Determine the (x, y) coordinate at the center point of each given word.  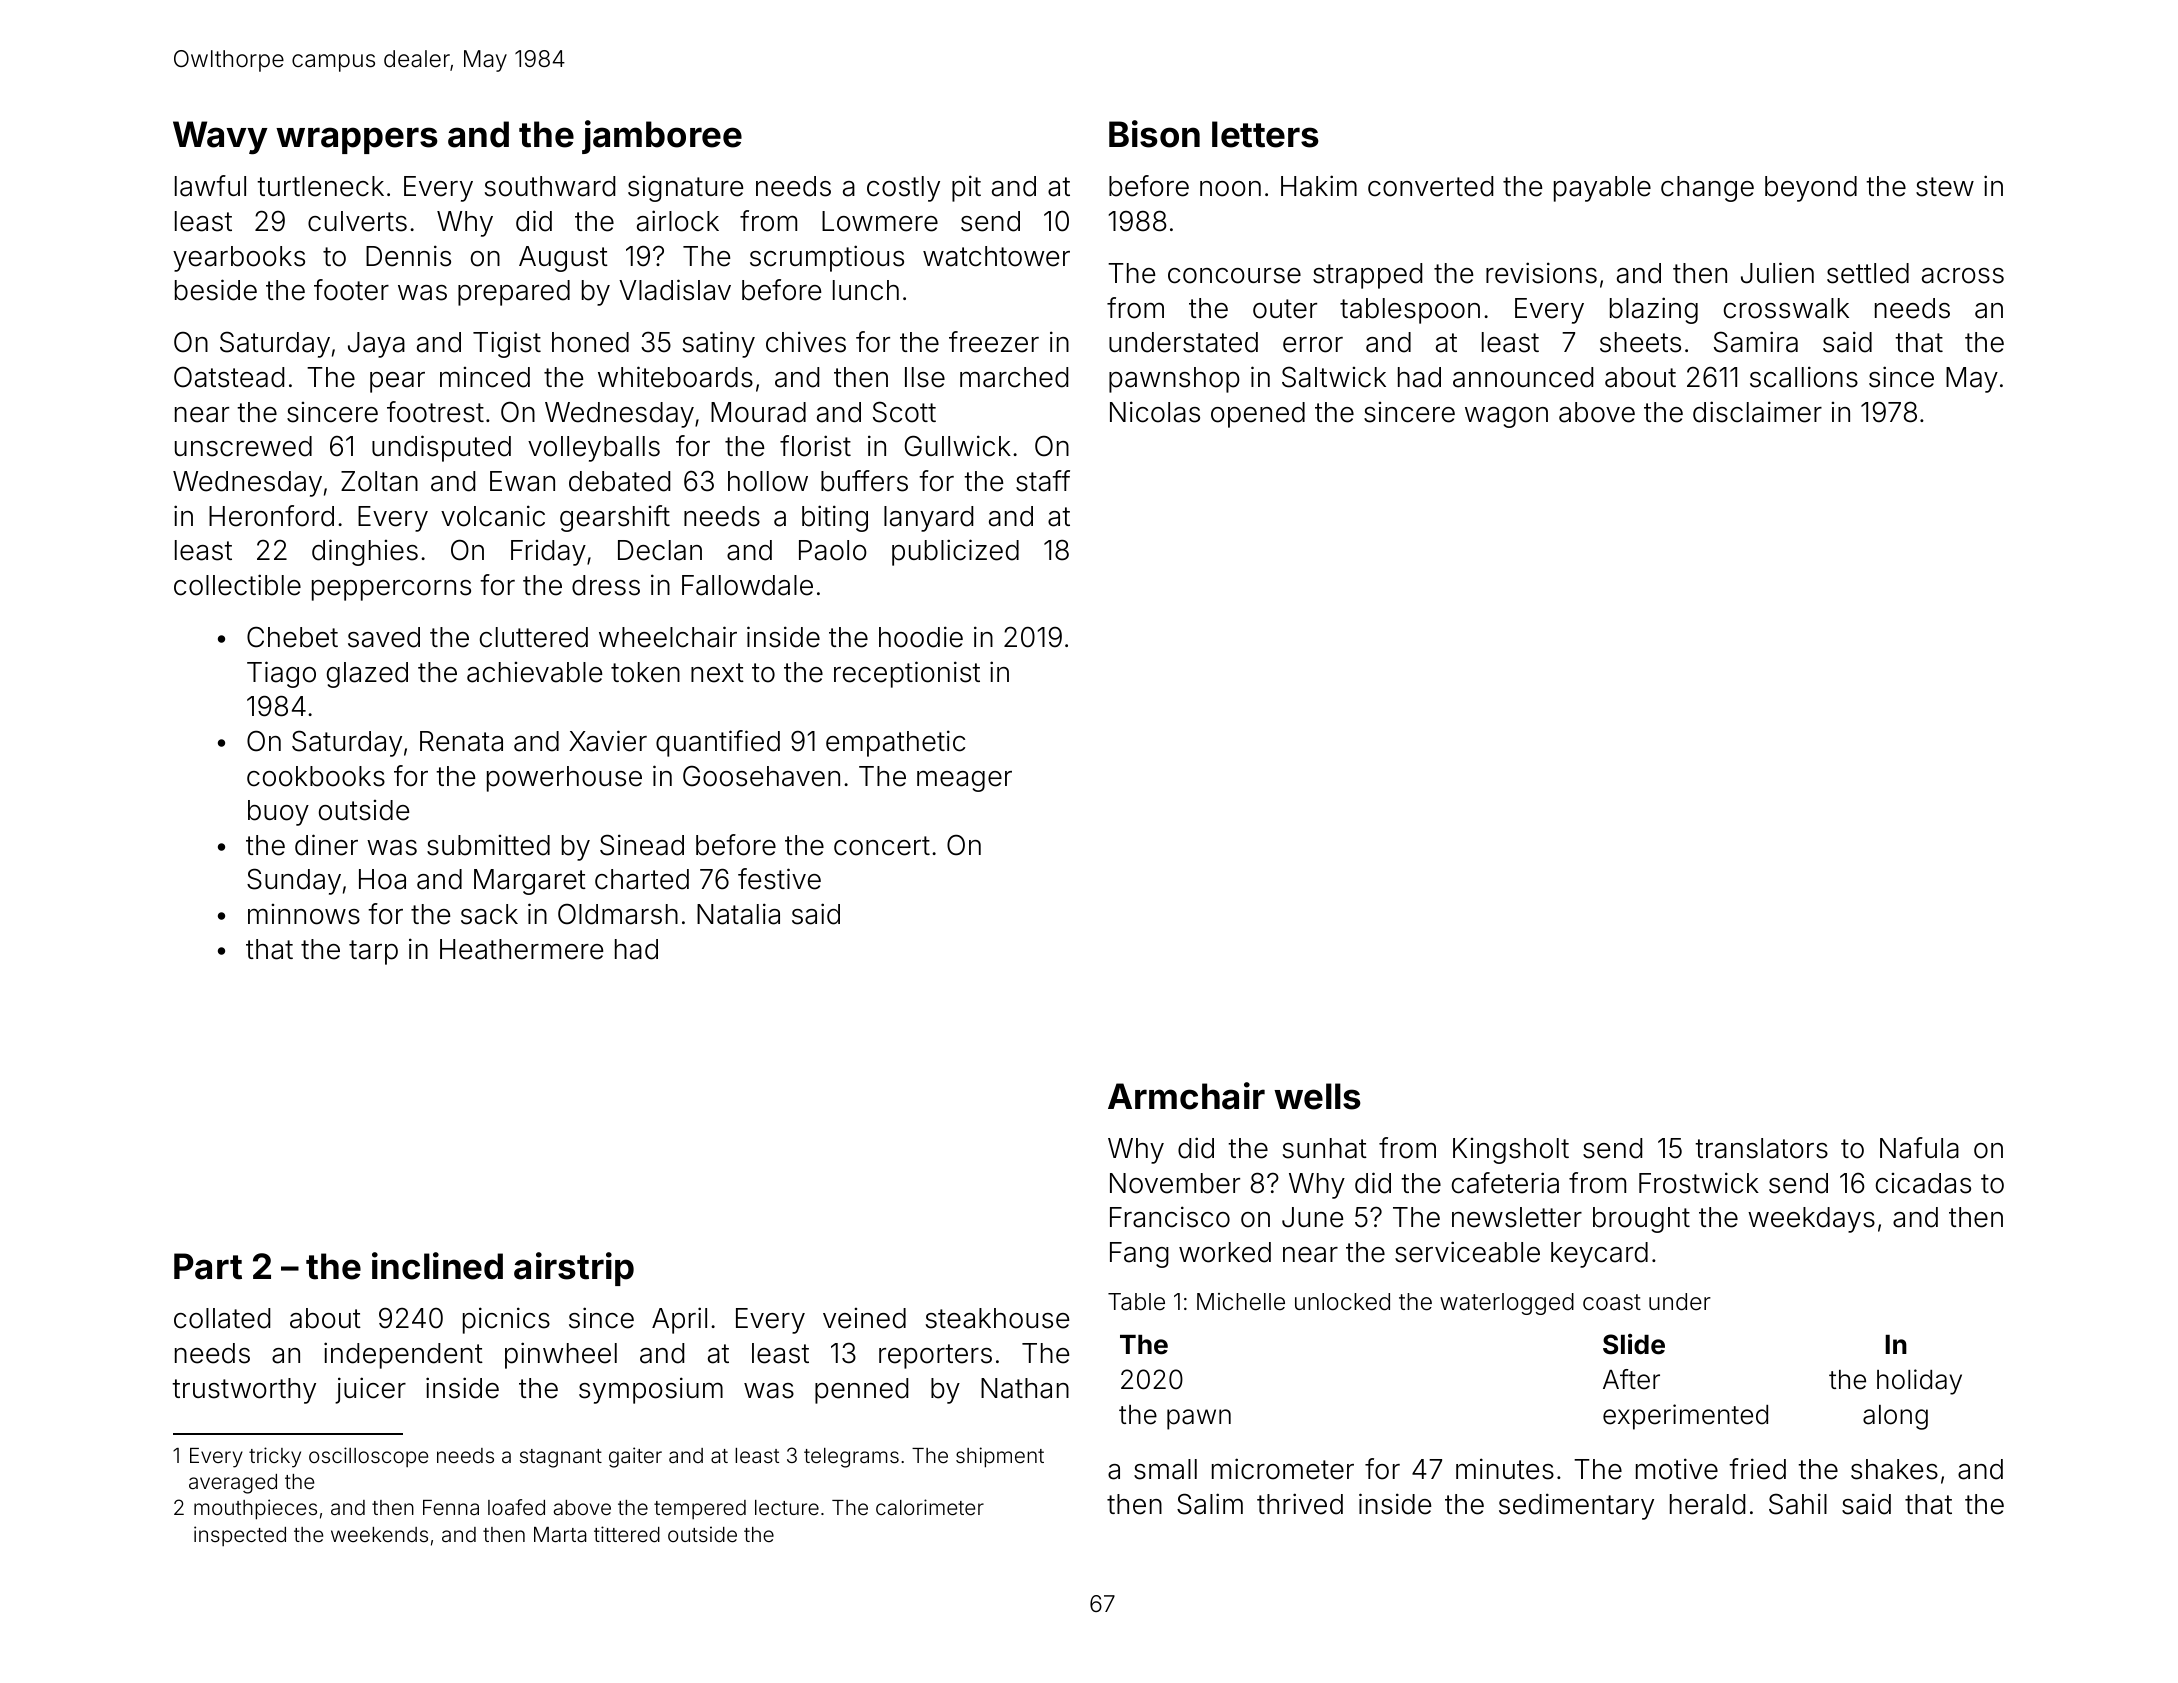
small (1165, 1469)
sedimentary (1576, 1506)
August (563, 259)
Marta (560, 1534)
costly (903, 189)
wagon (1506, 417)
